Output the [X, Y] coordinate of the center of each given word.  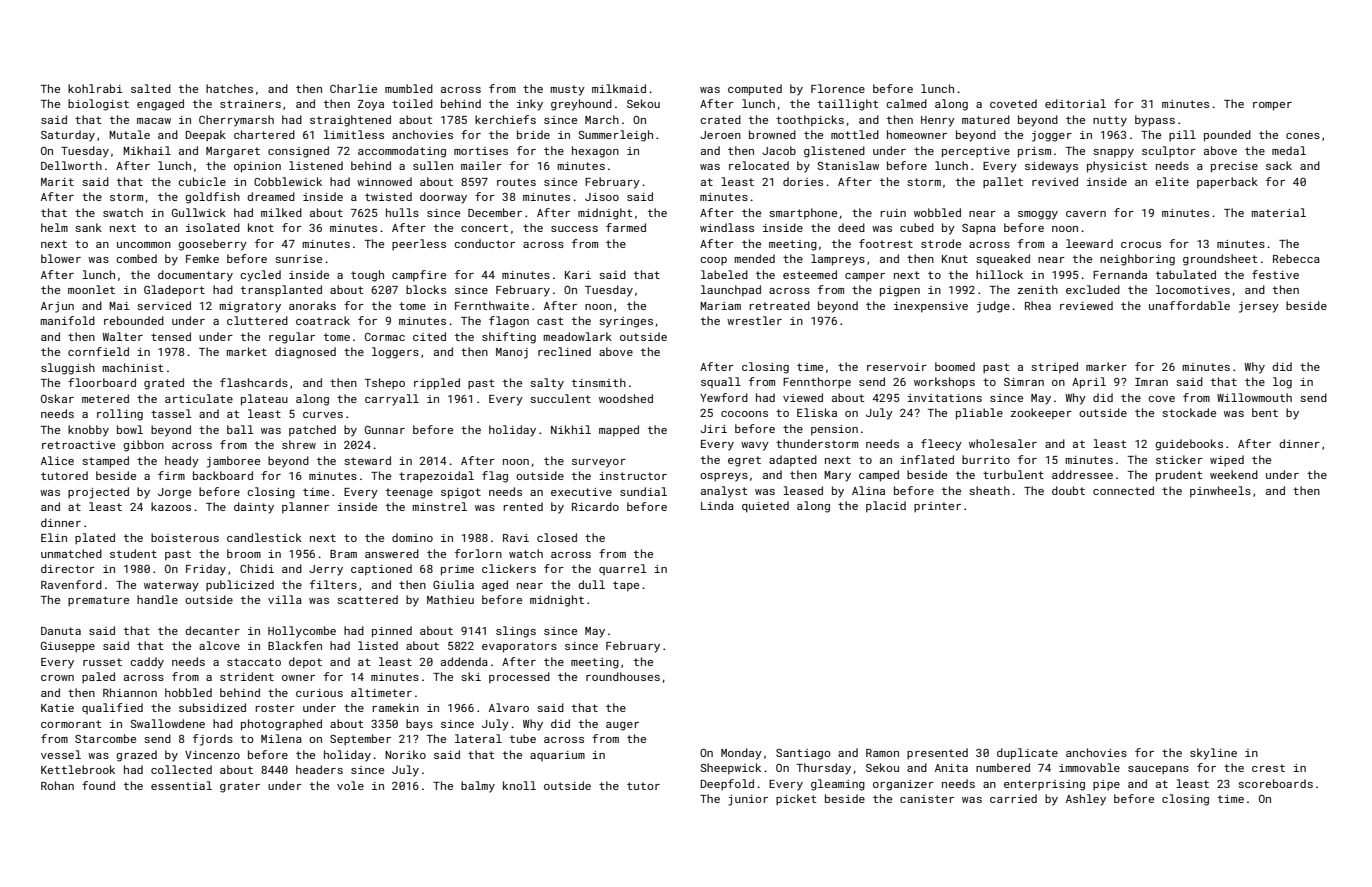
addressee [1082, 474]
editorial [1075, 103]
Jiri [713, 429]
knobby [88, 431]
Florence [838, 88]
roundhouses [623, 676]
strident [247, 676]
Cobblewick [288, 181]
